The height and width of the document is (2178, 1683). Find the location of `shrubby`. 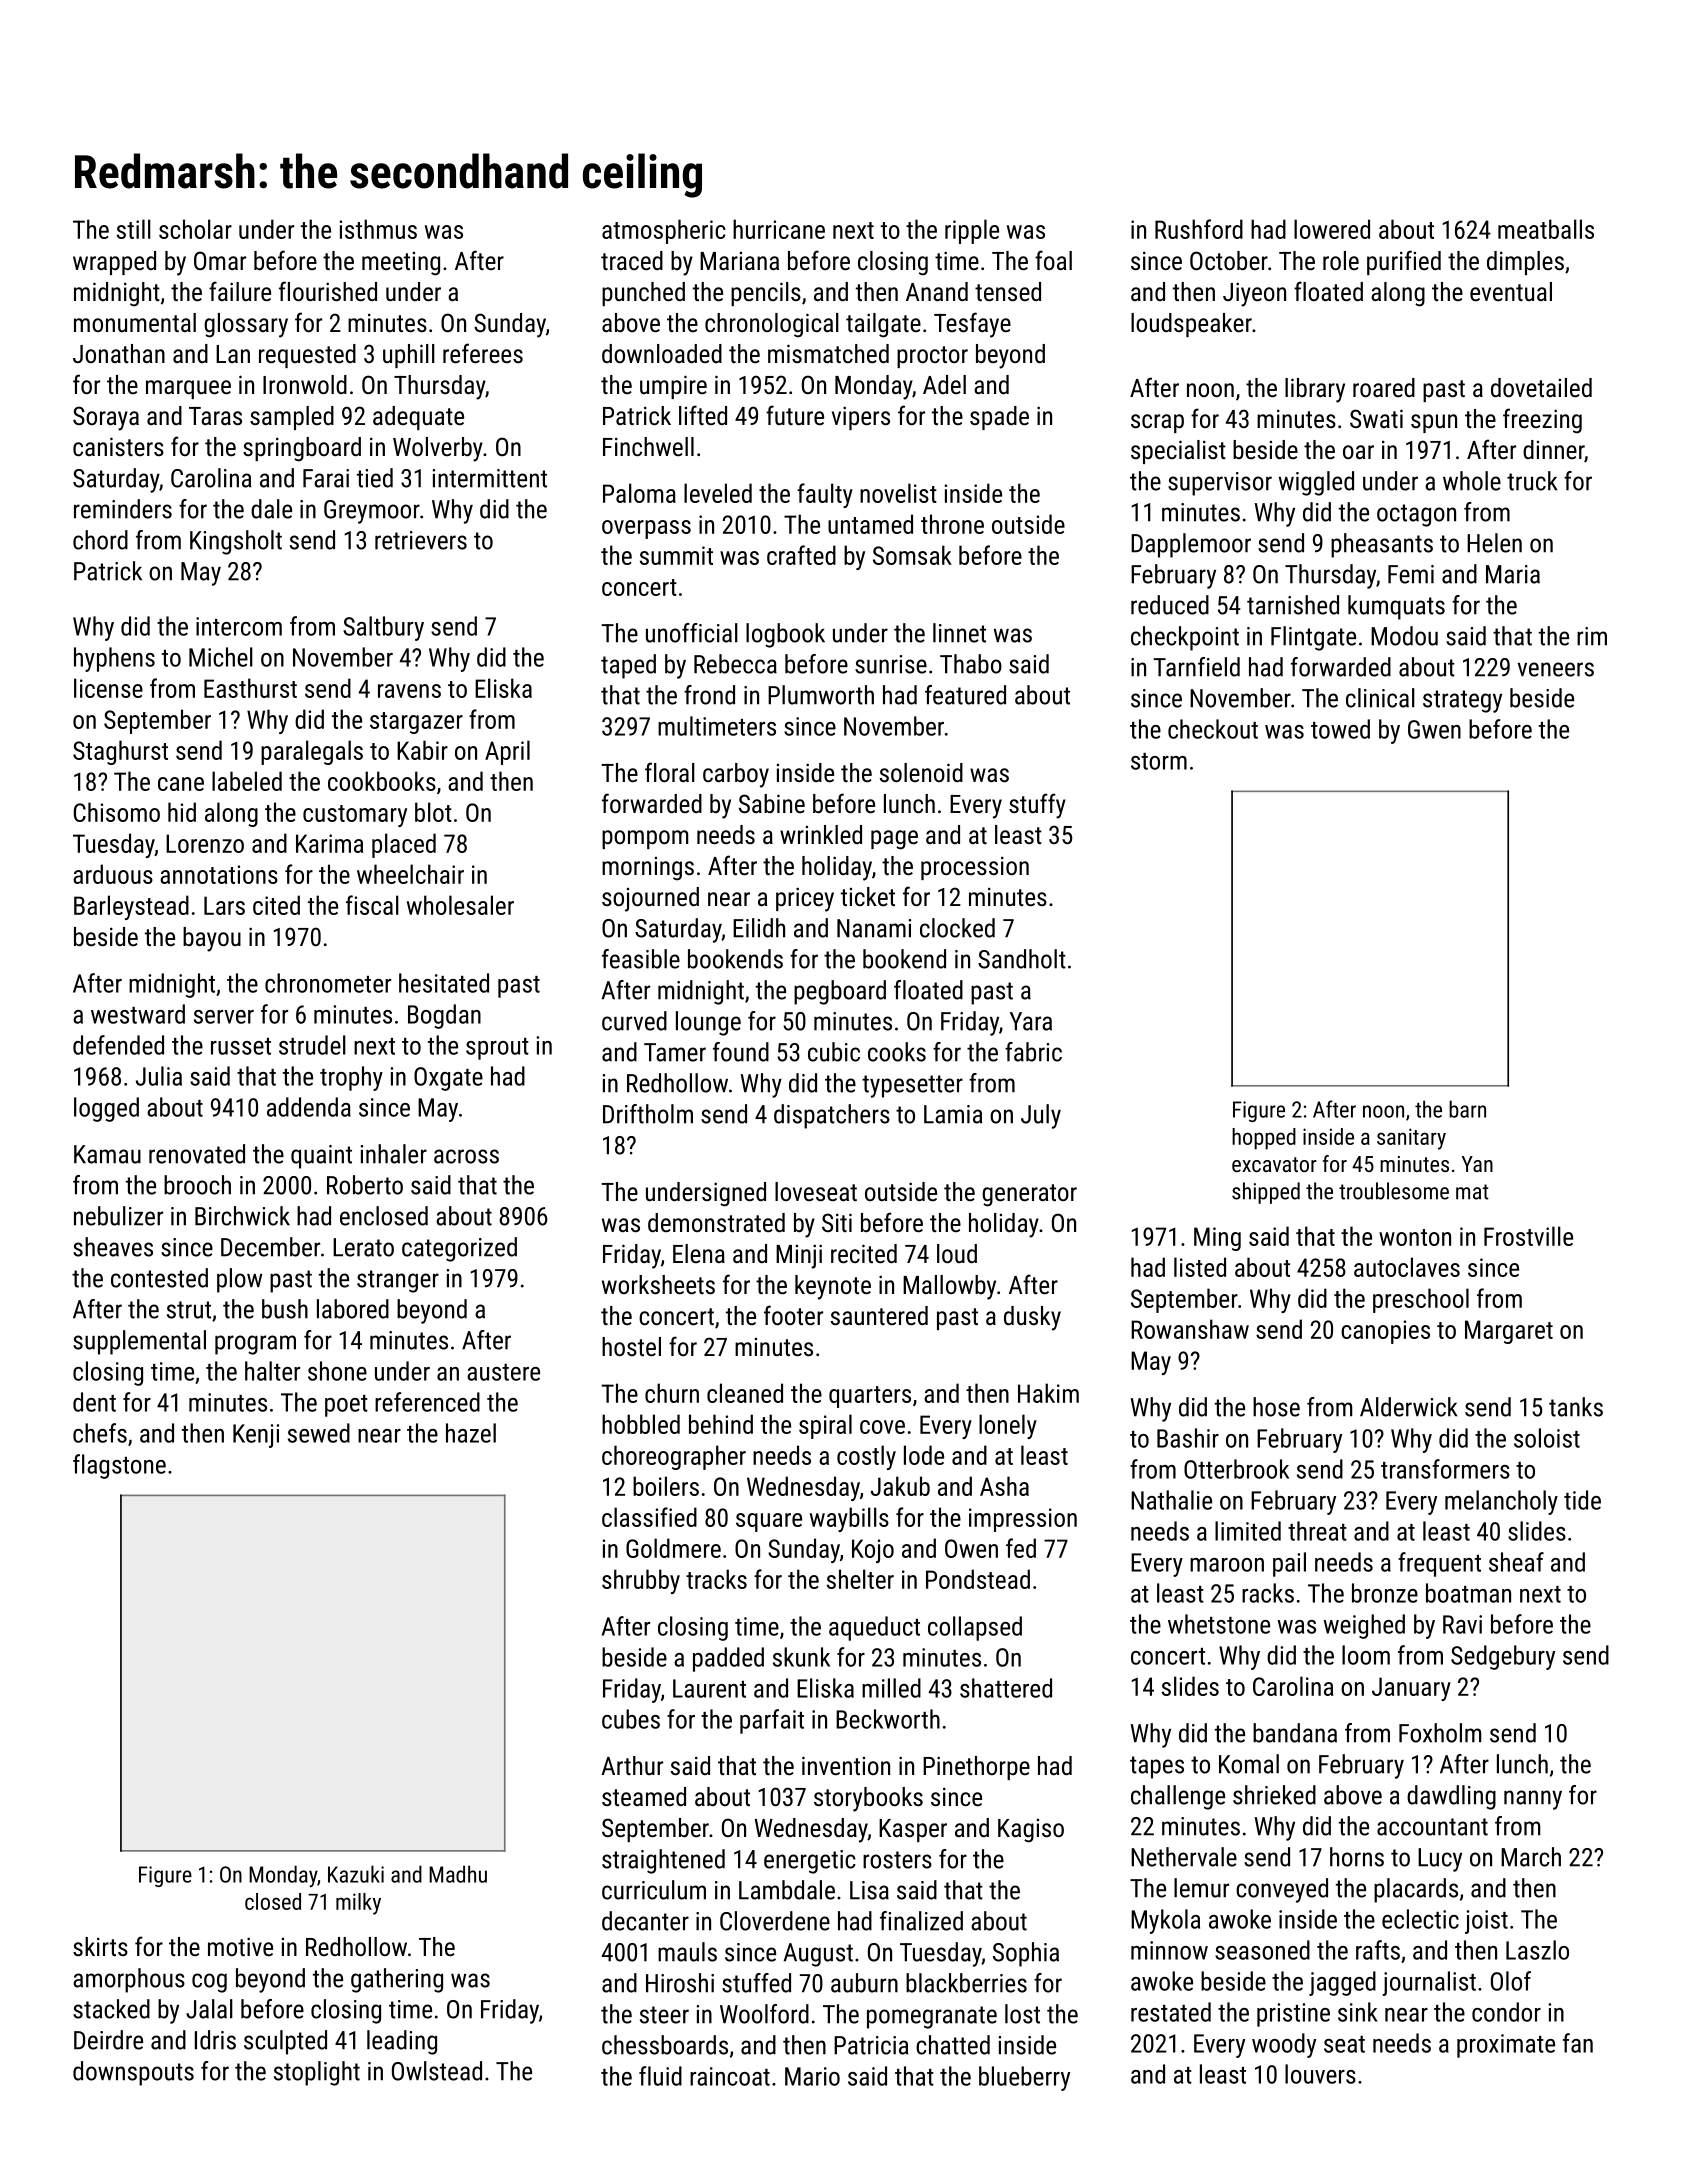

shrubby is located at coordinates (641, 1581).
